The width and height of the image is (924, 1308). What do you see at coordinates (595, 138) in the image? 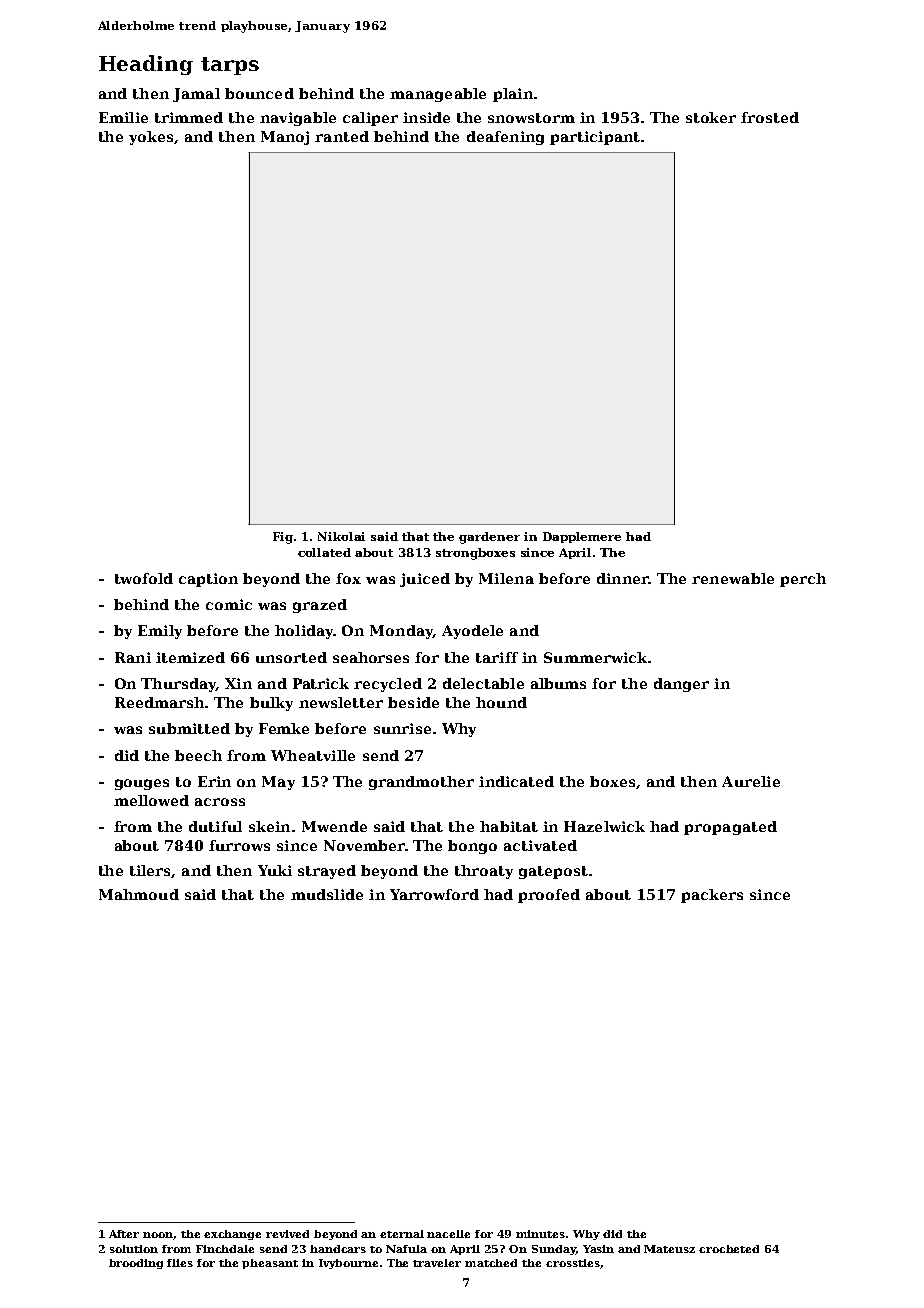
I see `participant` at bounding box center [595, 138].
